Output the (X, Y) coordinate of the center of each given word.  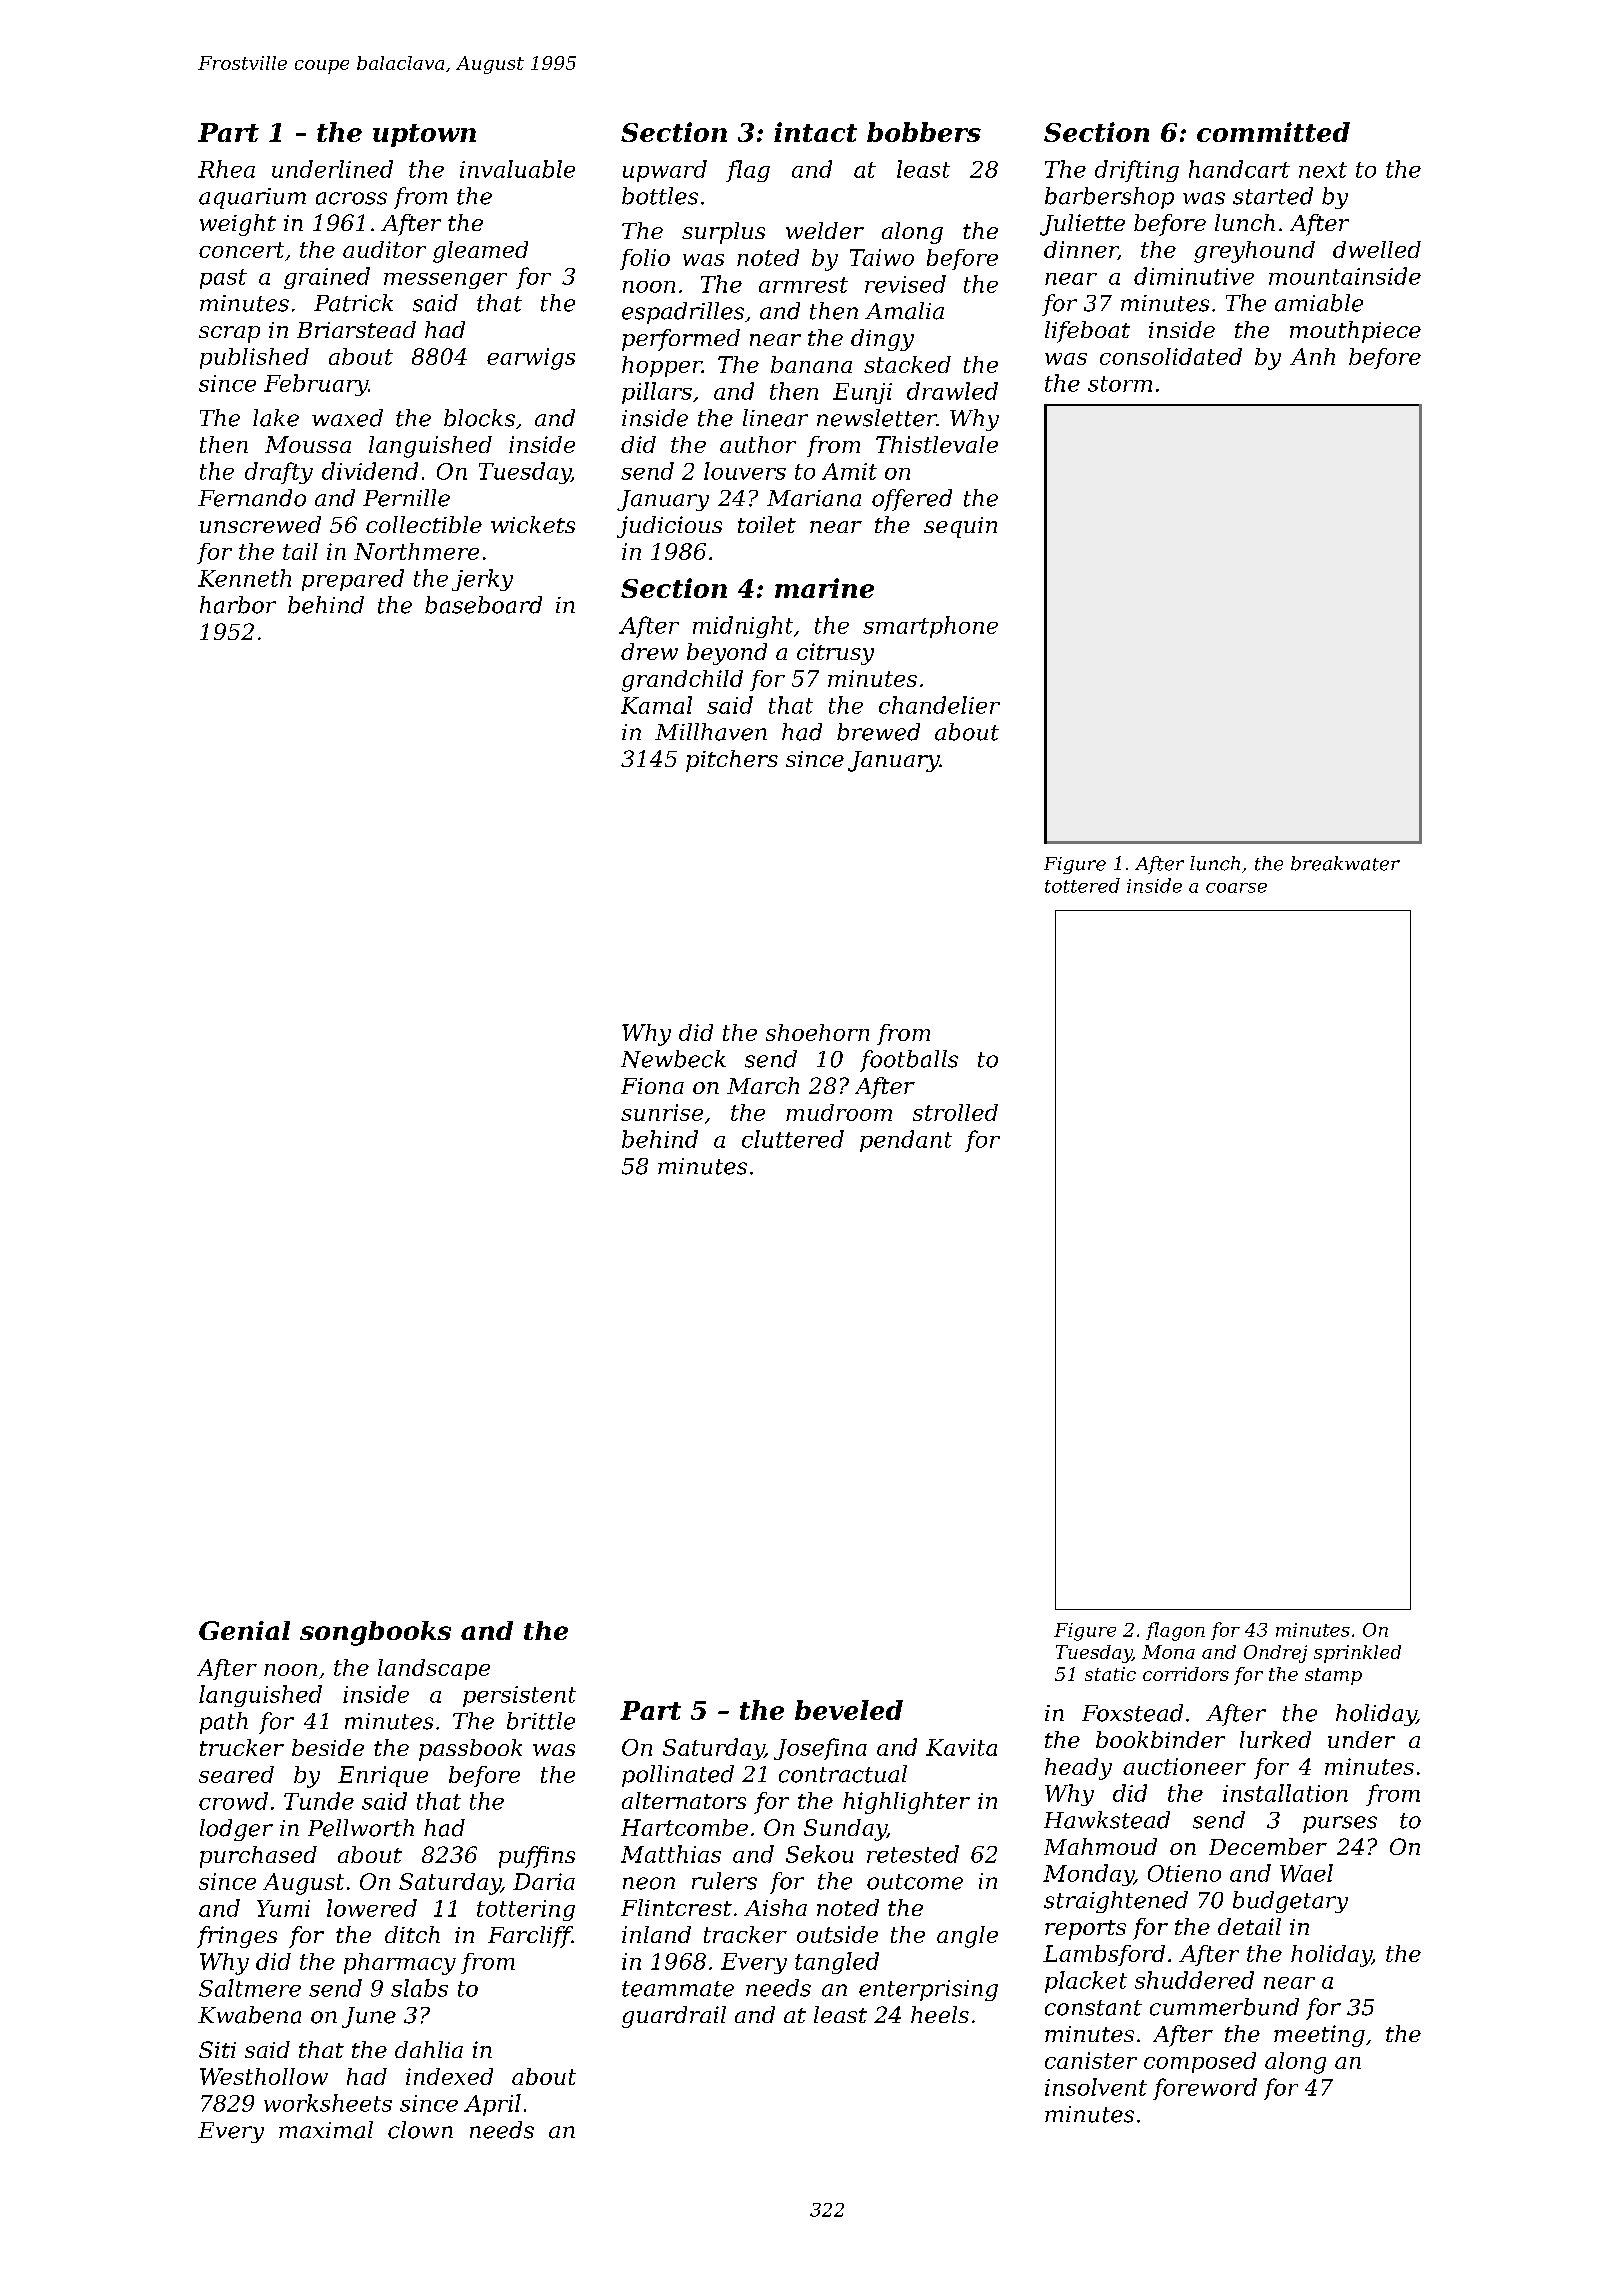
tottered (1082, 885)
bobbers (924, 132)
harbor (238, 605)
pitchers (732, 761)
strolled (955, 1112)
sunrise (662, 1112)
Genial (244, 1630)
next (1323, 170)
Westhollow (264, 2076)
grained (327, 278)
